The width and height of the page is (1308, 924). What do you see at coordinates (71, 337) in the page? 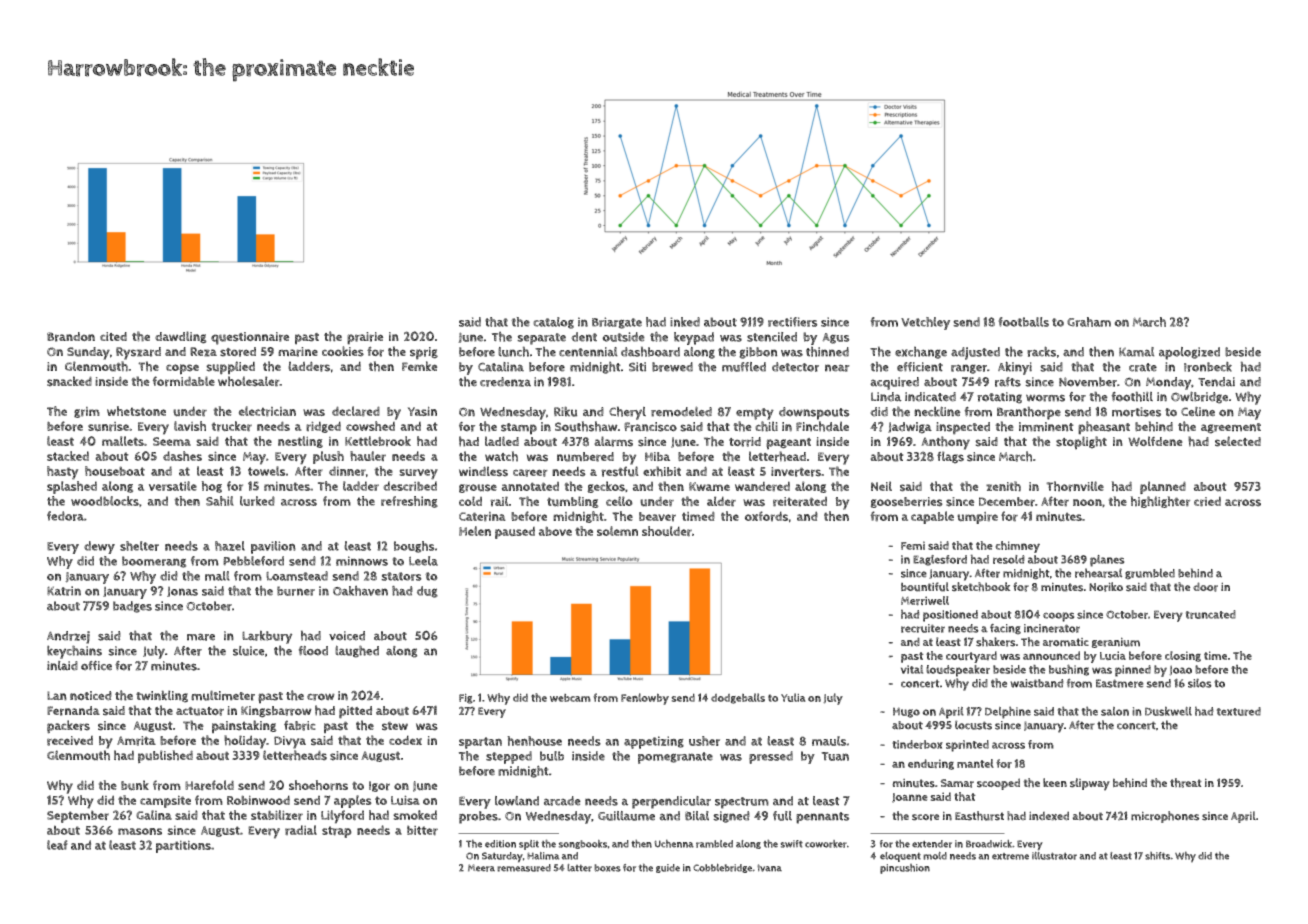
I see `Brandon` at bounding box center [71, 337].
